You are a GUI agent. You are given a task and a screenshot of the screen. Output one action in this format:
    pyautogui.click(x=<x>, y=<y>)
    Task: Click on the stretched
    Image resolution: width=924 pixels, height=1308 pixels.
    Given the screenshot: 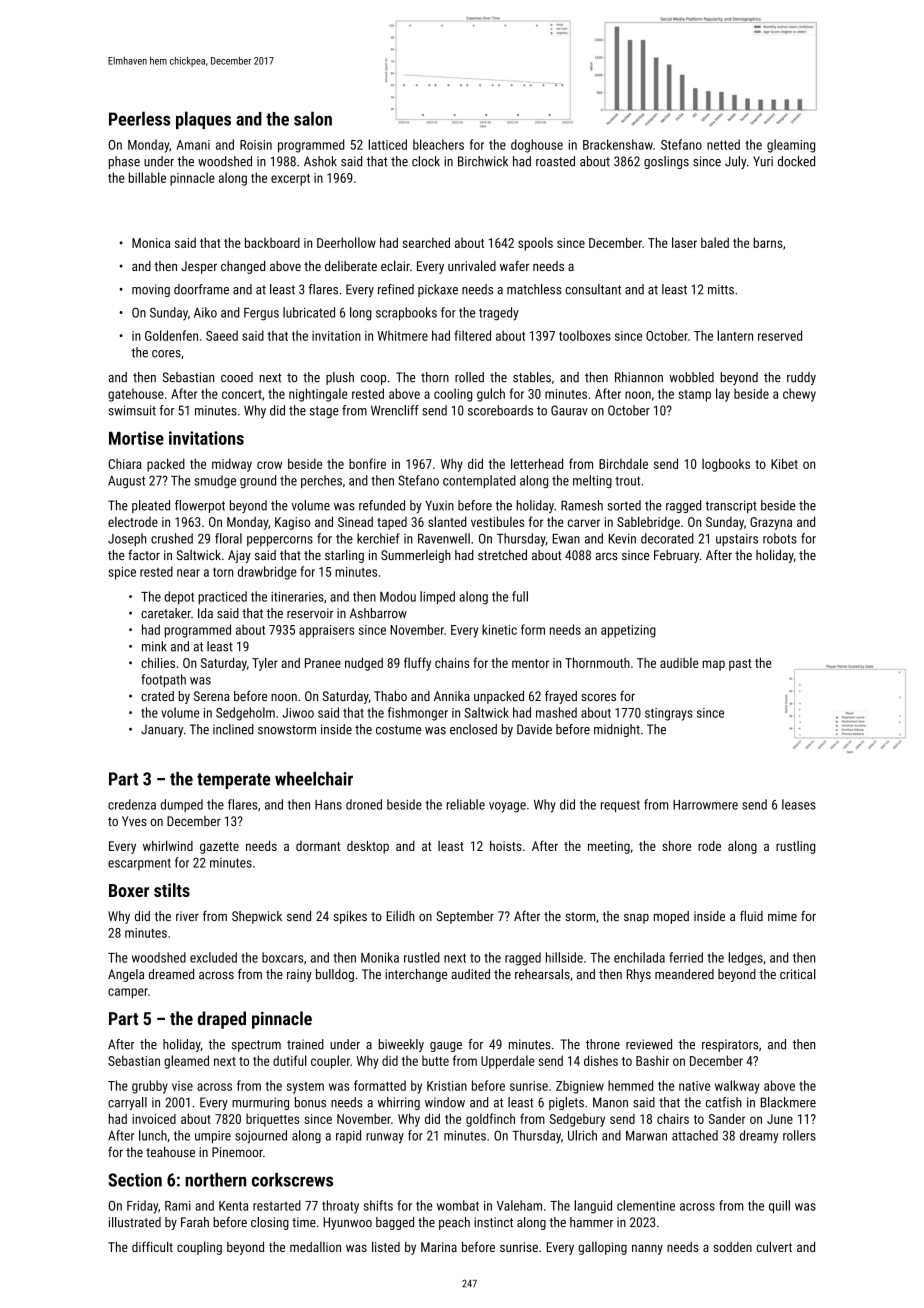 What is the action you would take?
    pyautogui.click(x=502, y=555)
